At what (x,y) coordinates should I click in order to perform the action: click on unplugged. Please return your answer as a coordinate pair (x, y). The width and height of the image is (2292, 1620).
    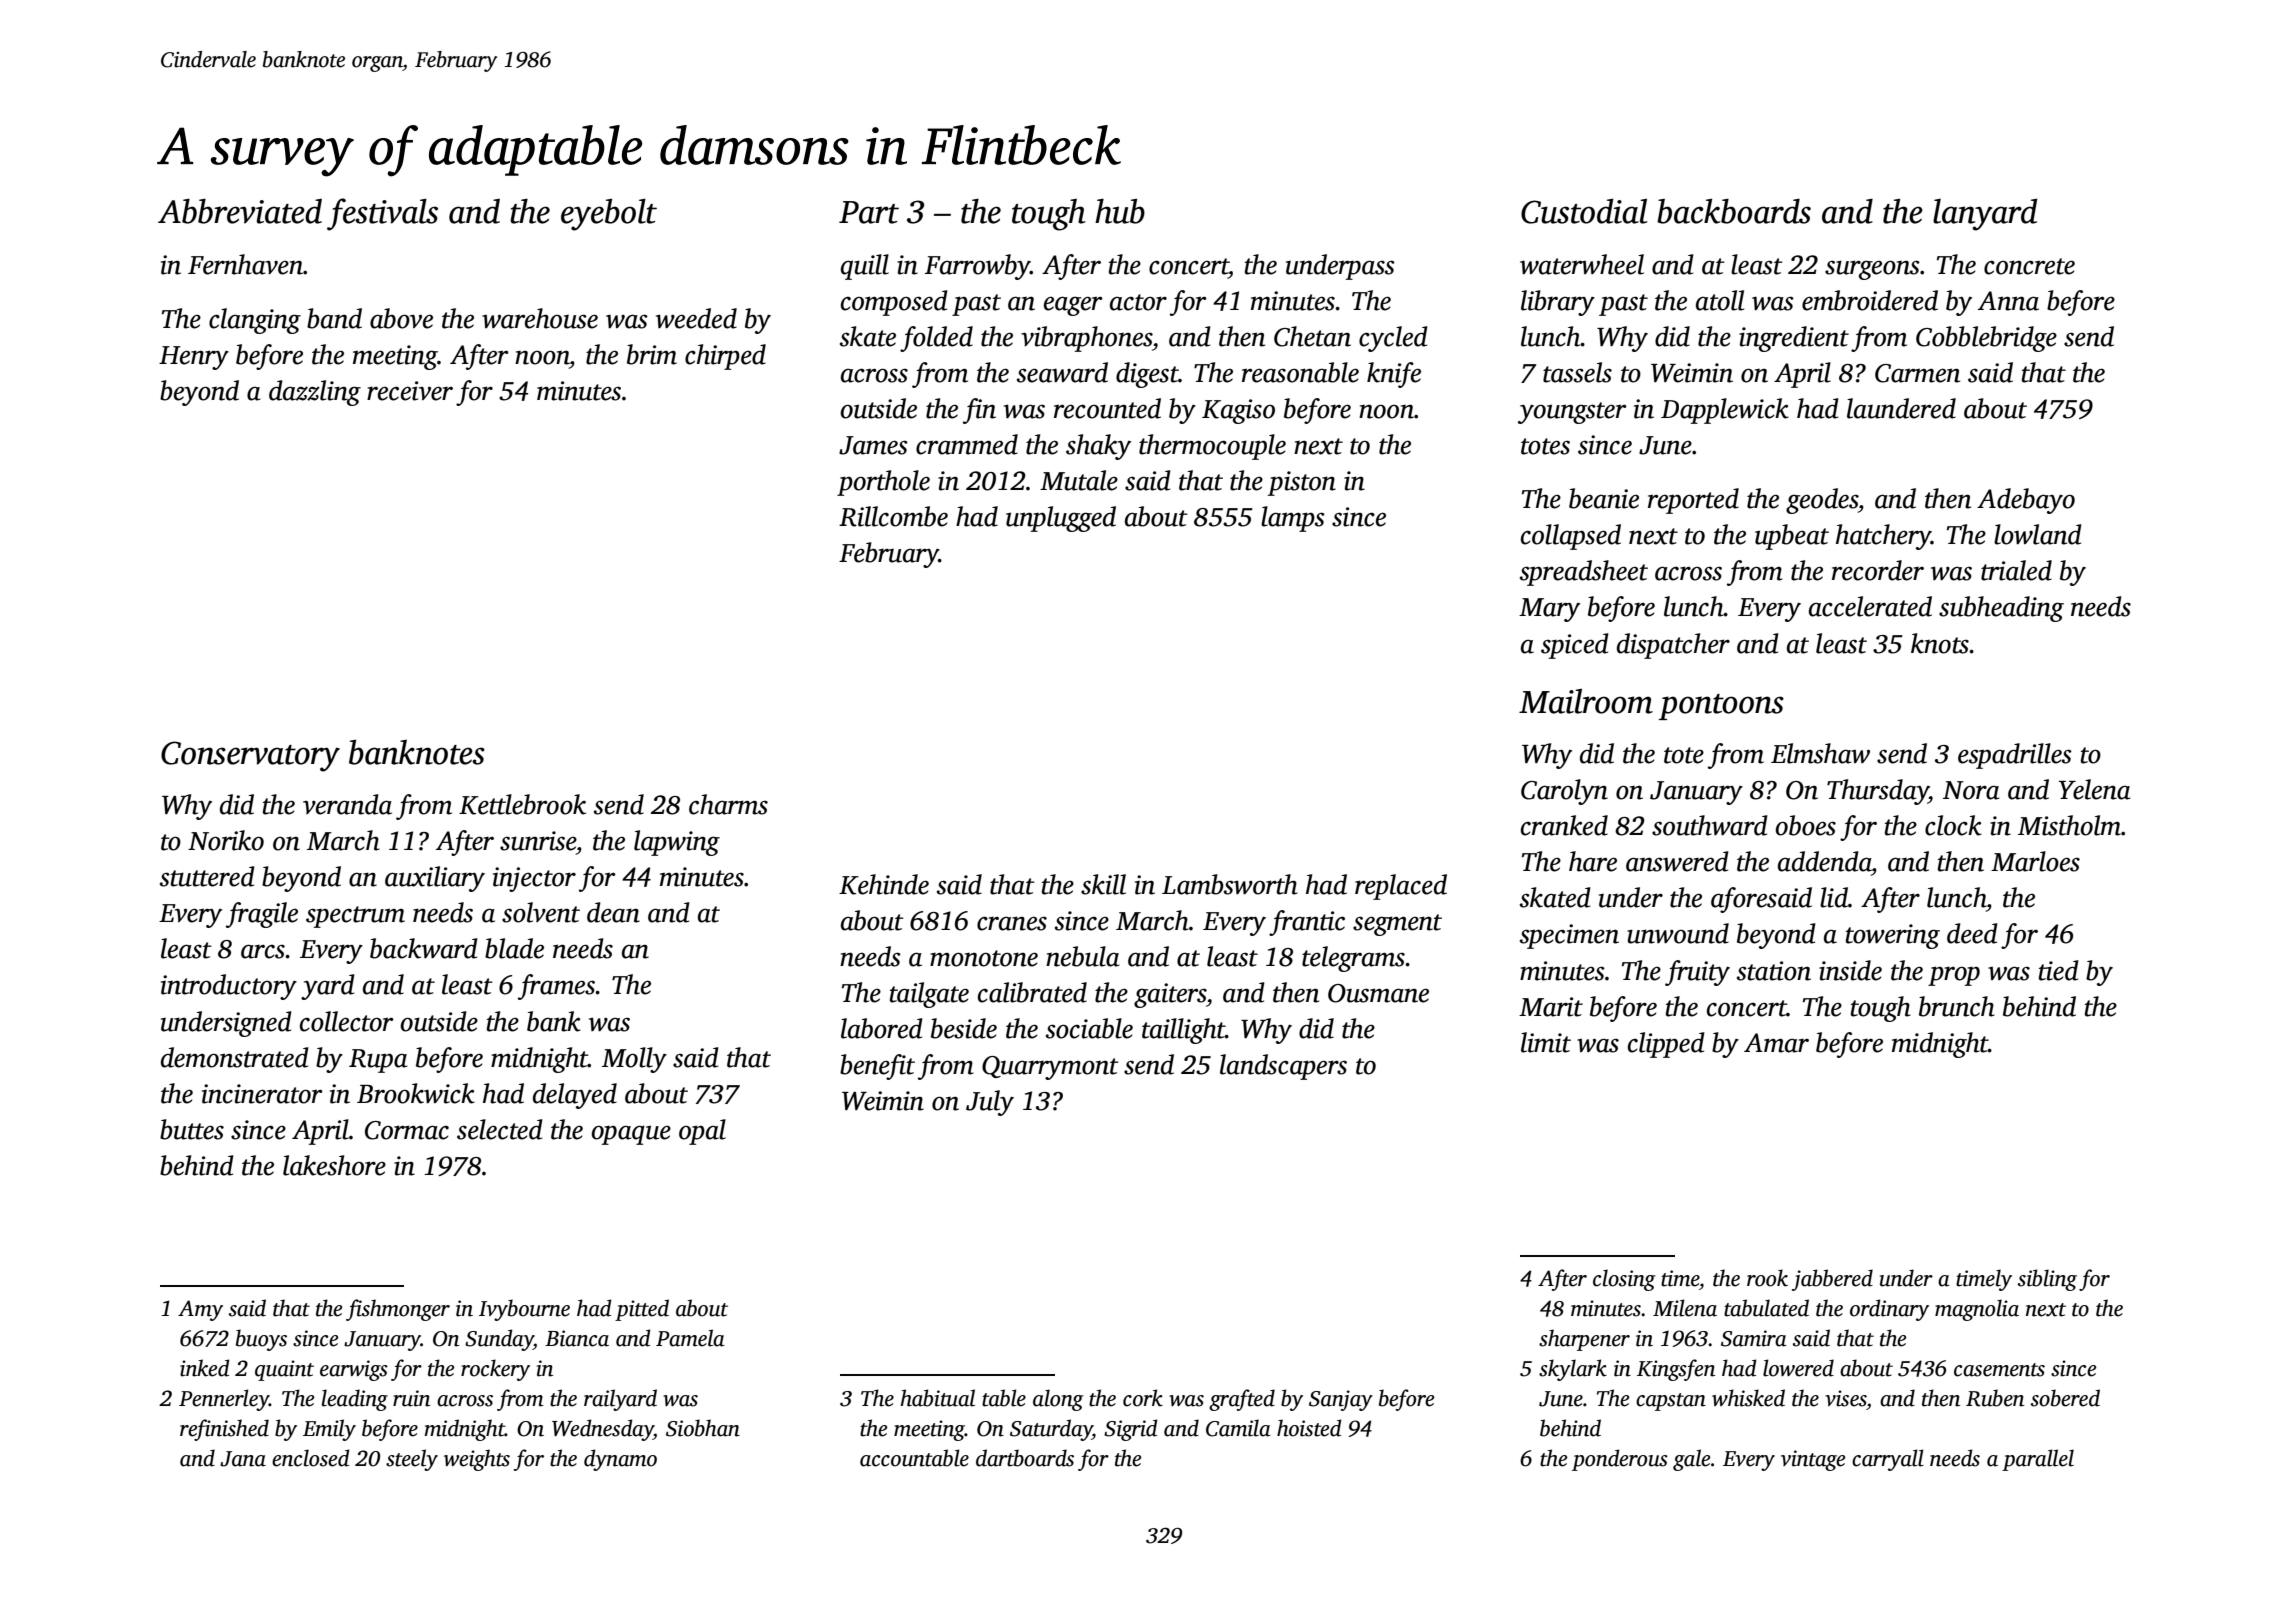
    Looking at the image, I should click on (1061, 519).
